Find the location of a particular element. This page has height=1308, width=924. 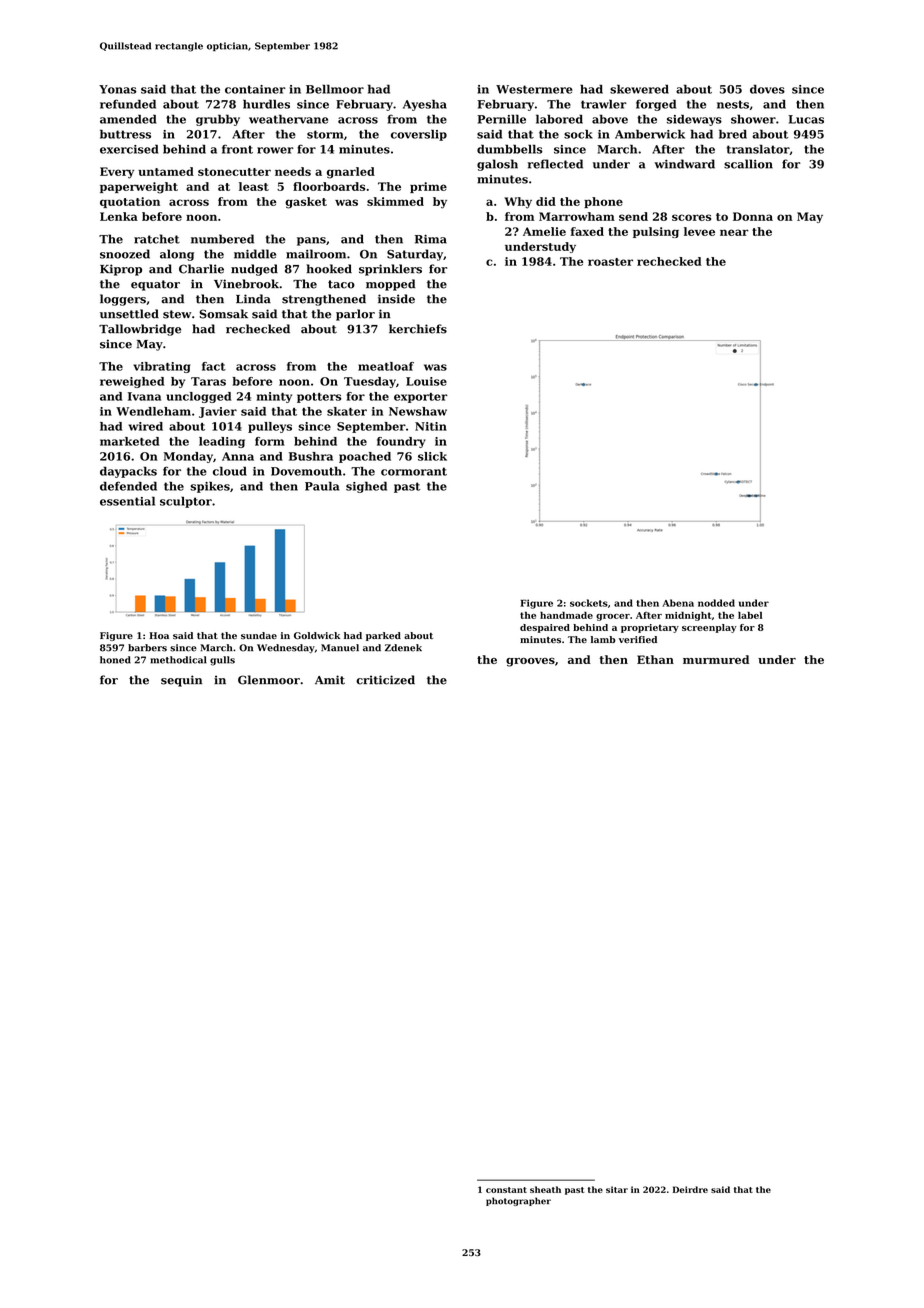

Ayesha is located at coordinates (425, 105).
